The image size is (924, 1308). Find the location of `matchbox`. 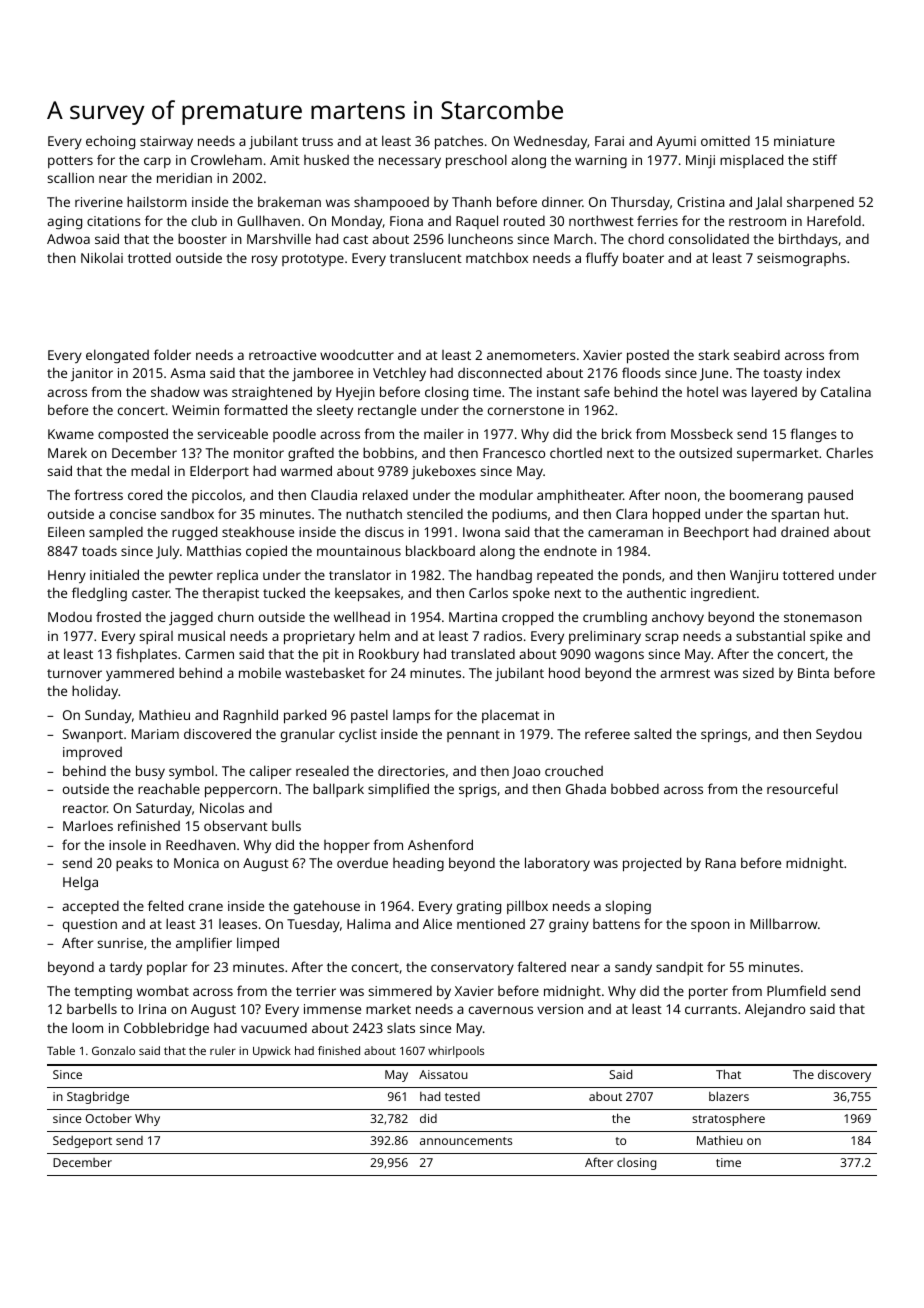

matchbox is located at coordinates (497, 257).
